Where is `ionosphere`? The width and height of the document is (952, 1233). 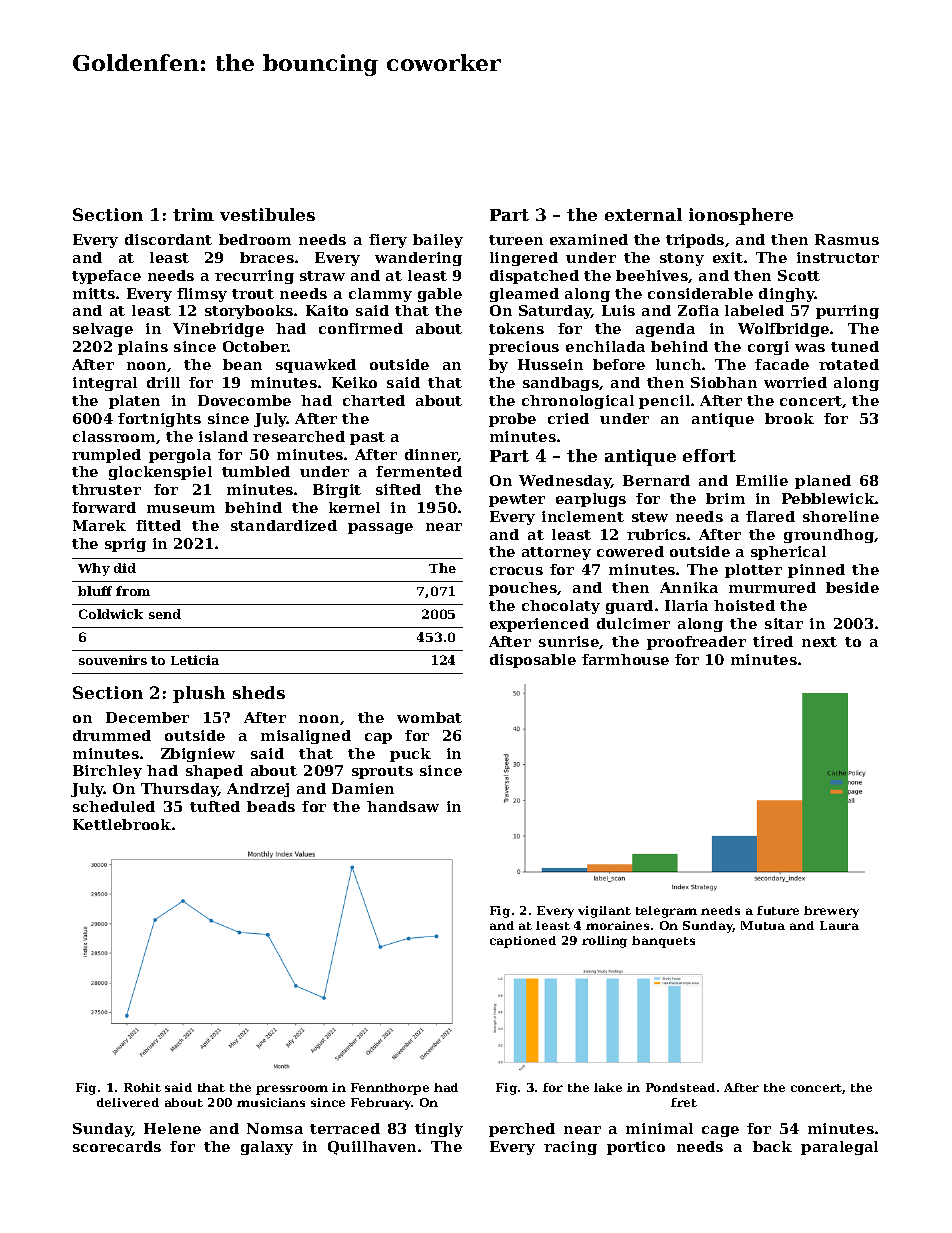 ionosphere is located at coordinates (741, 216).
